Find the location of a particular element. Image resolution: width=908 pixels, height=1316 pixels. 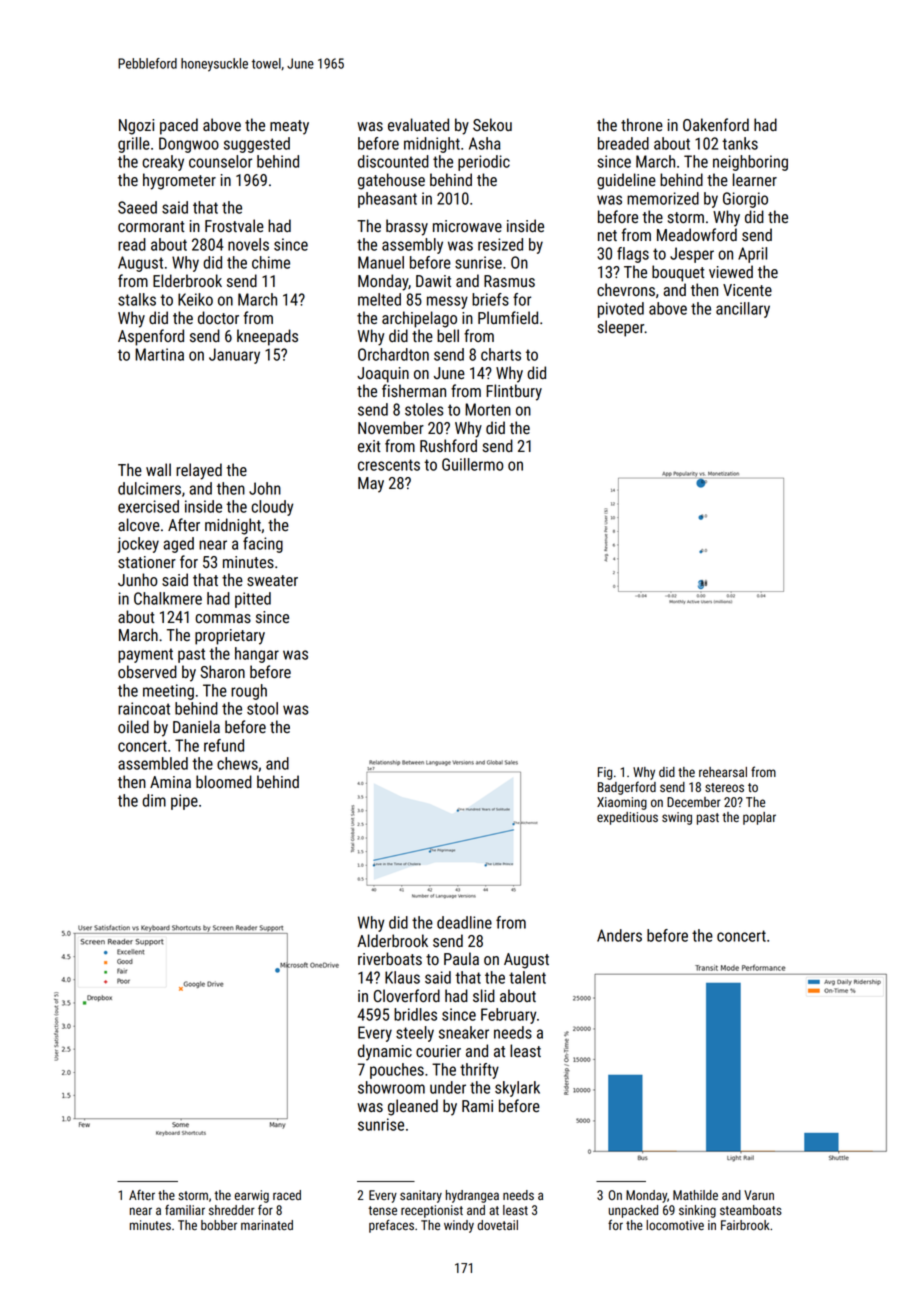

stool is located at coordinates (262, 708).
